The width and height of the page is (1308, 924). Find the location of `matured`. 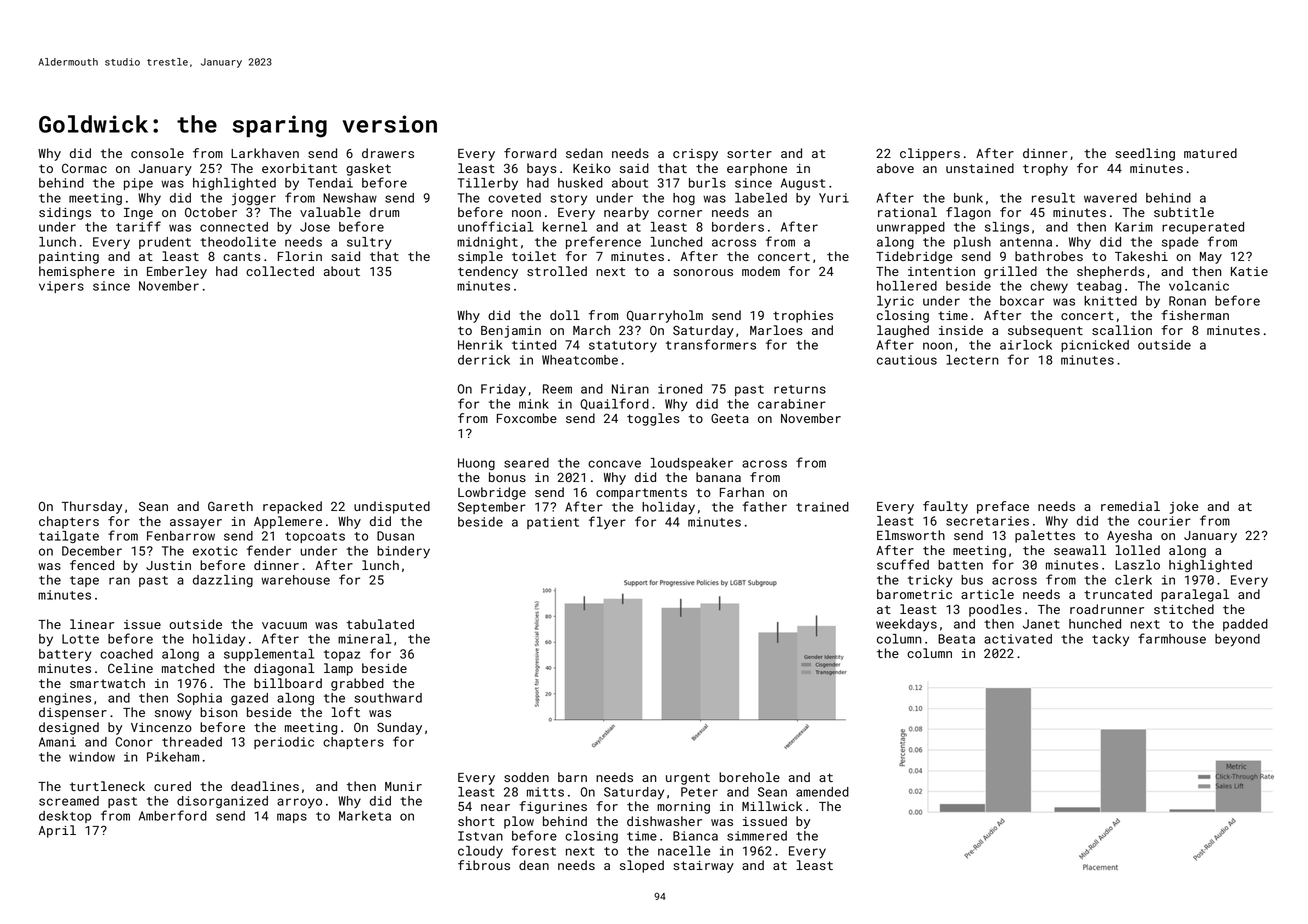

matured is located at coordinates (1210, 153).
